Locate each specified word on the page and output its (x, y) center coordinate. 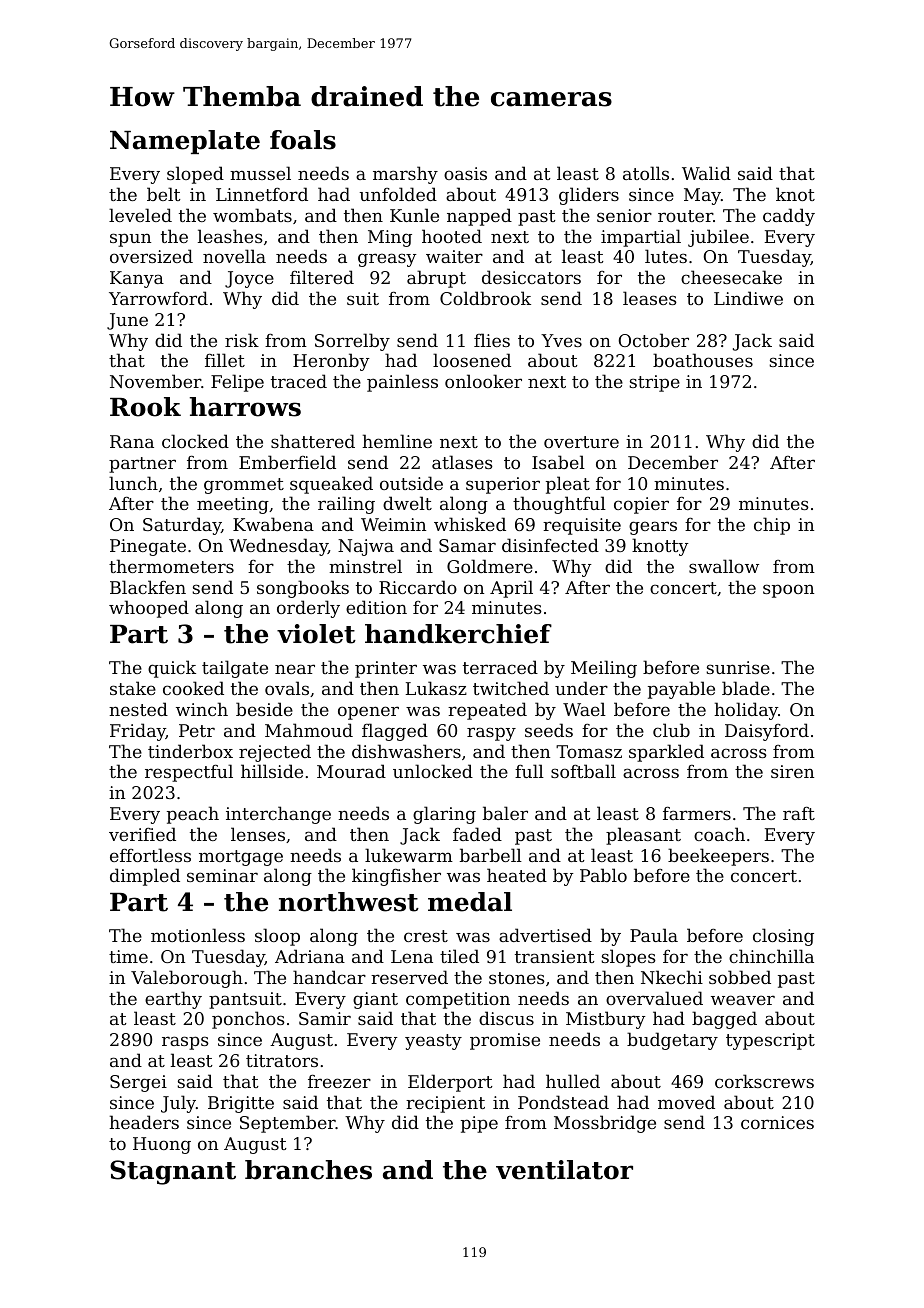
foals (303, 140)
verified (142, 834)
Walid (706, 173)
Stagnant (173, 1172)
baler (505, 813)
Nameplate (185, 142)
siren (792, 771)
